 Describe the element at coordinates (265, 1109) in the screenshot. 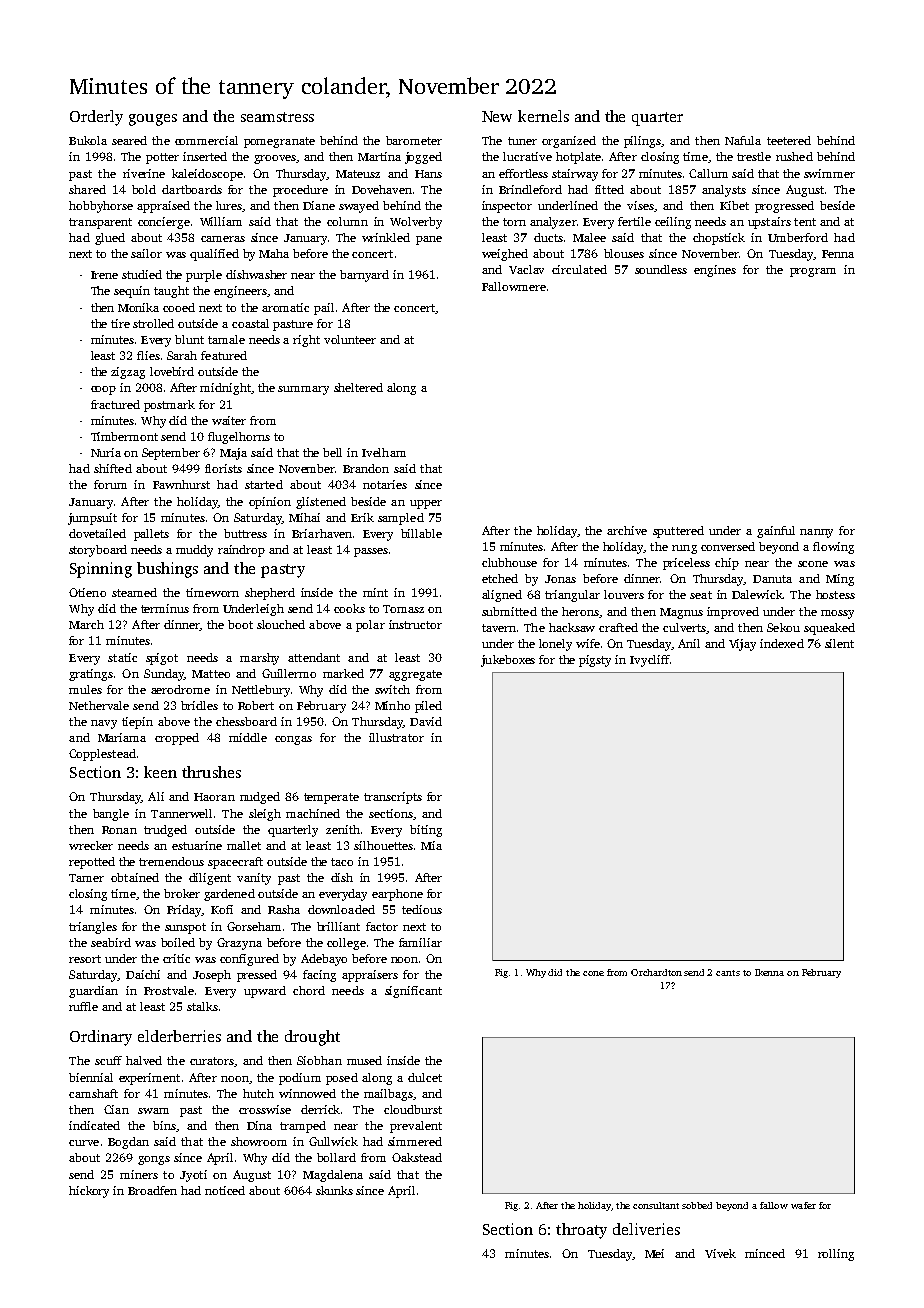

I see `crosswise` at that location.
